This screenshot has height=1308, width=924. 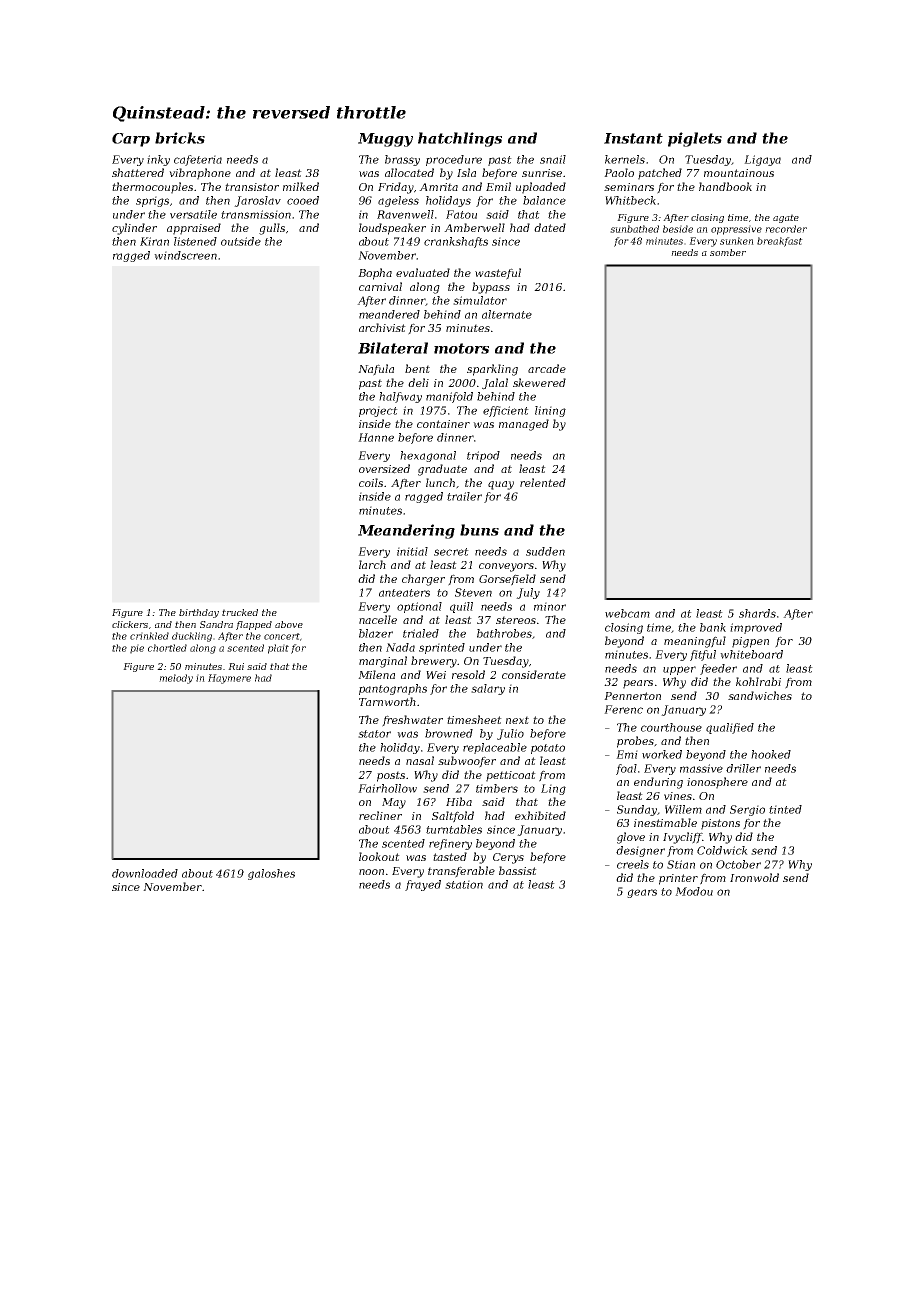 I want to click on browned, so click(x=449, y=733).
